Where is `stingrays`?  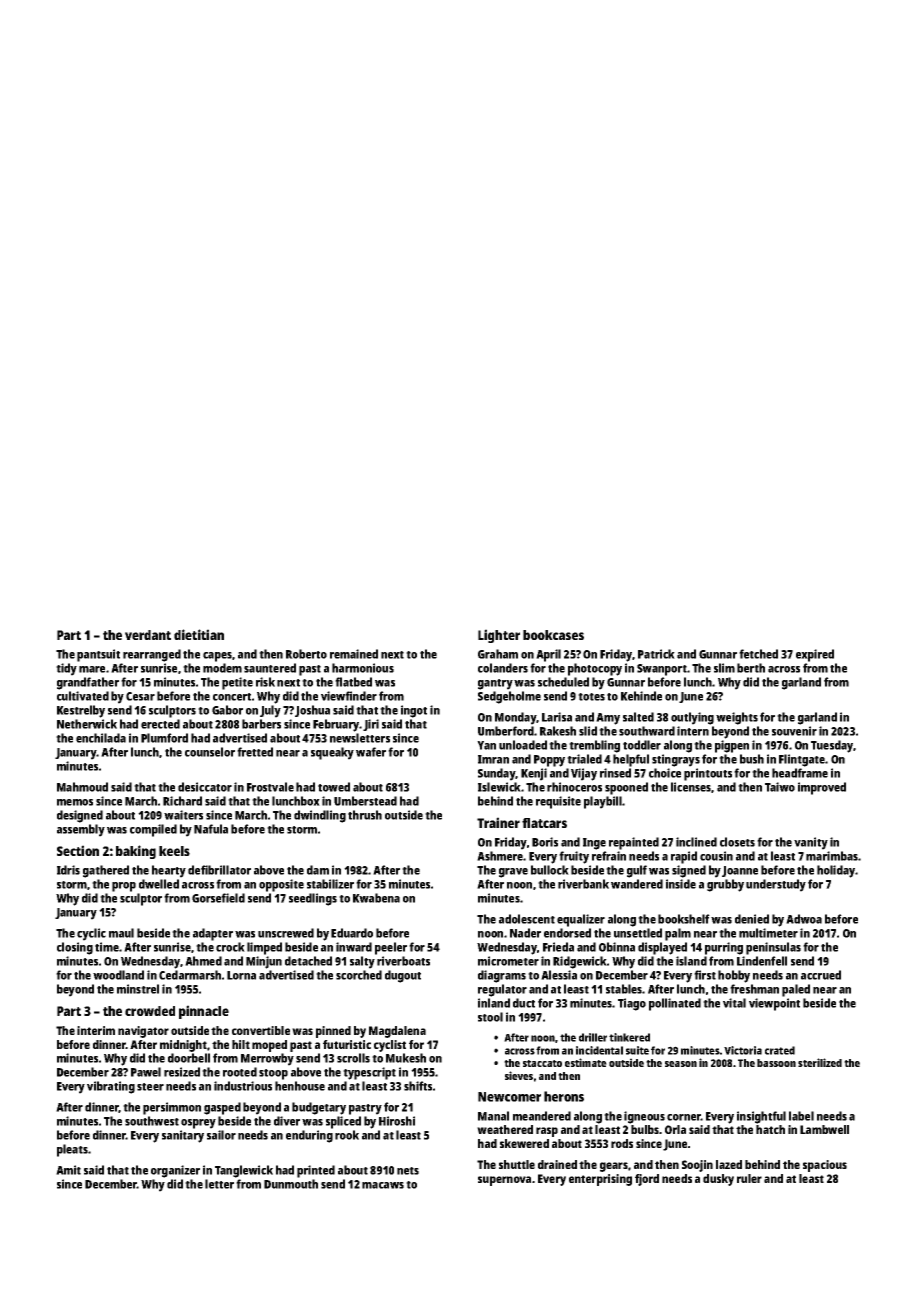 stingrays is located at coordinates (676, 760).
